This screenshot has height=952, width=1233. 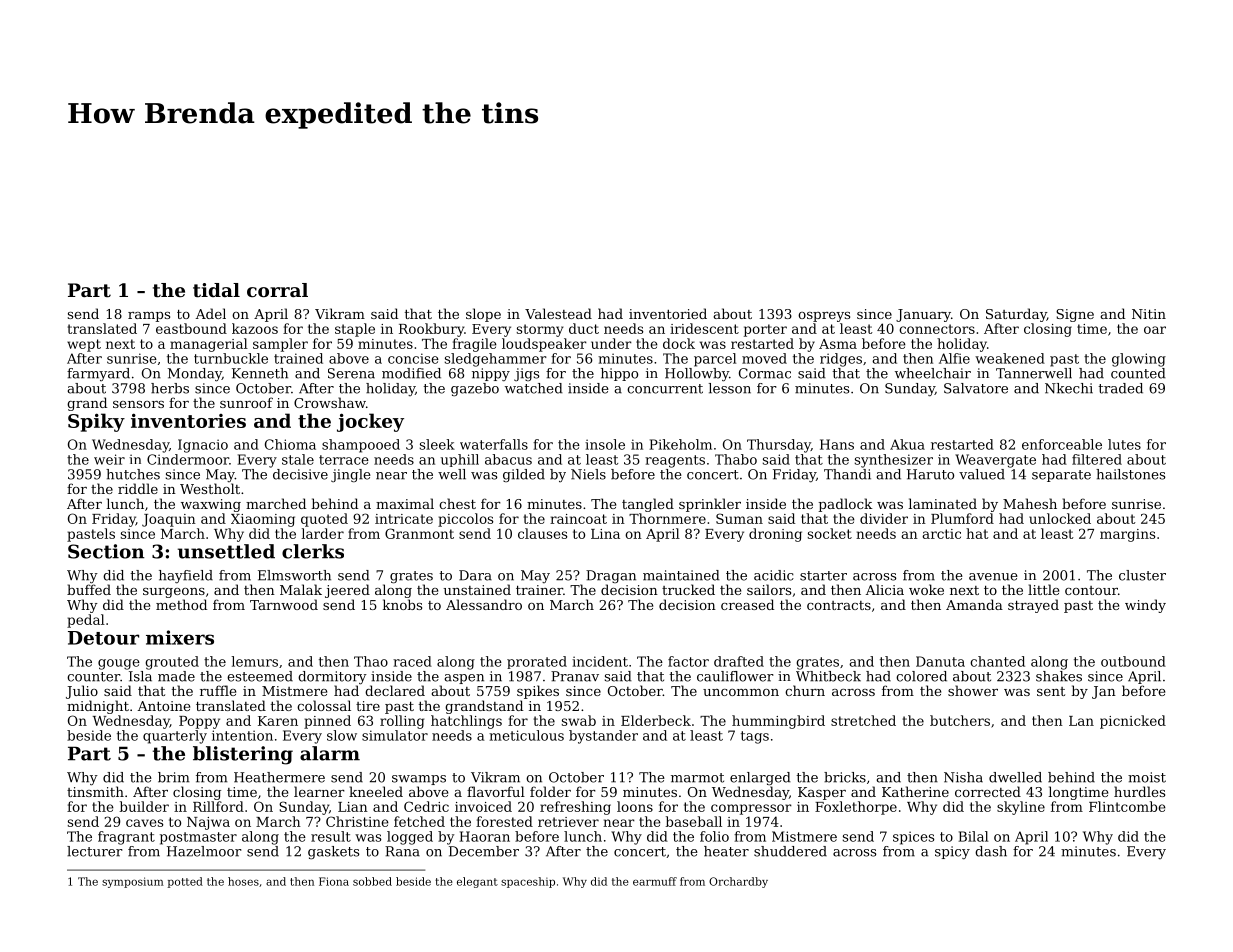 What do you see at coordinates (188, 459) in the screenshot?
I see `Cindermoor` at bounding box center [188, 459].
